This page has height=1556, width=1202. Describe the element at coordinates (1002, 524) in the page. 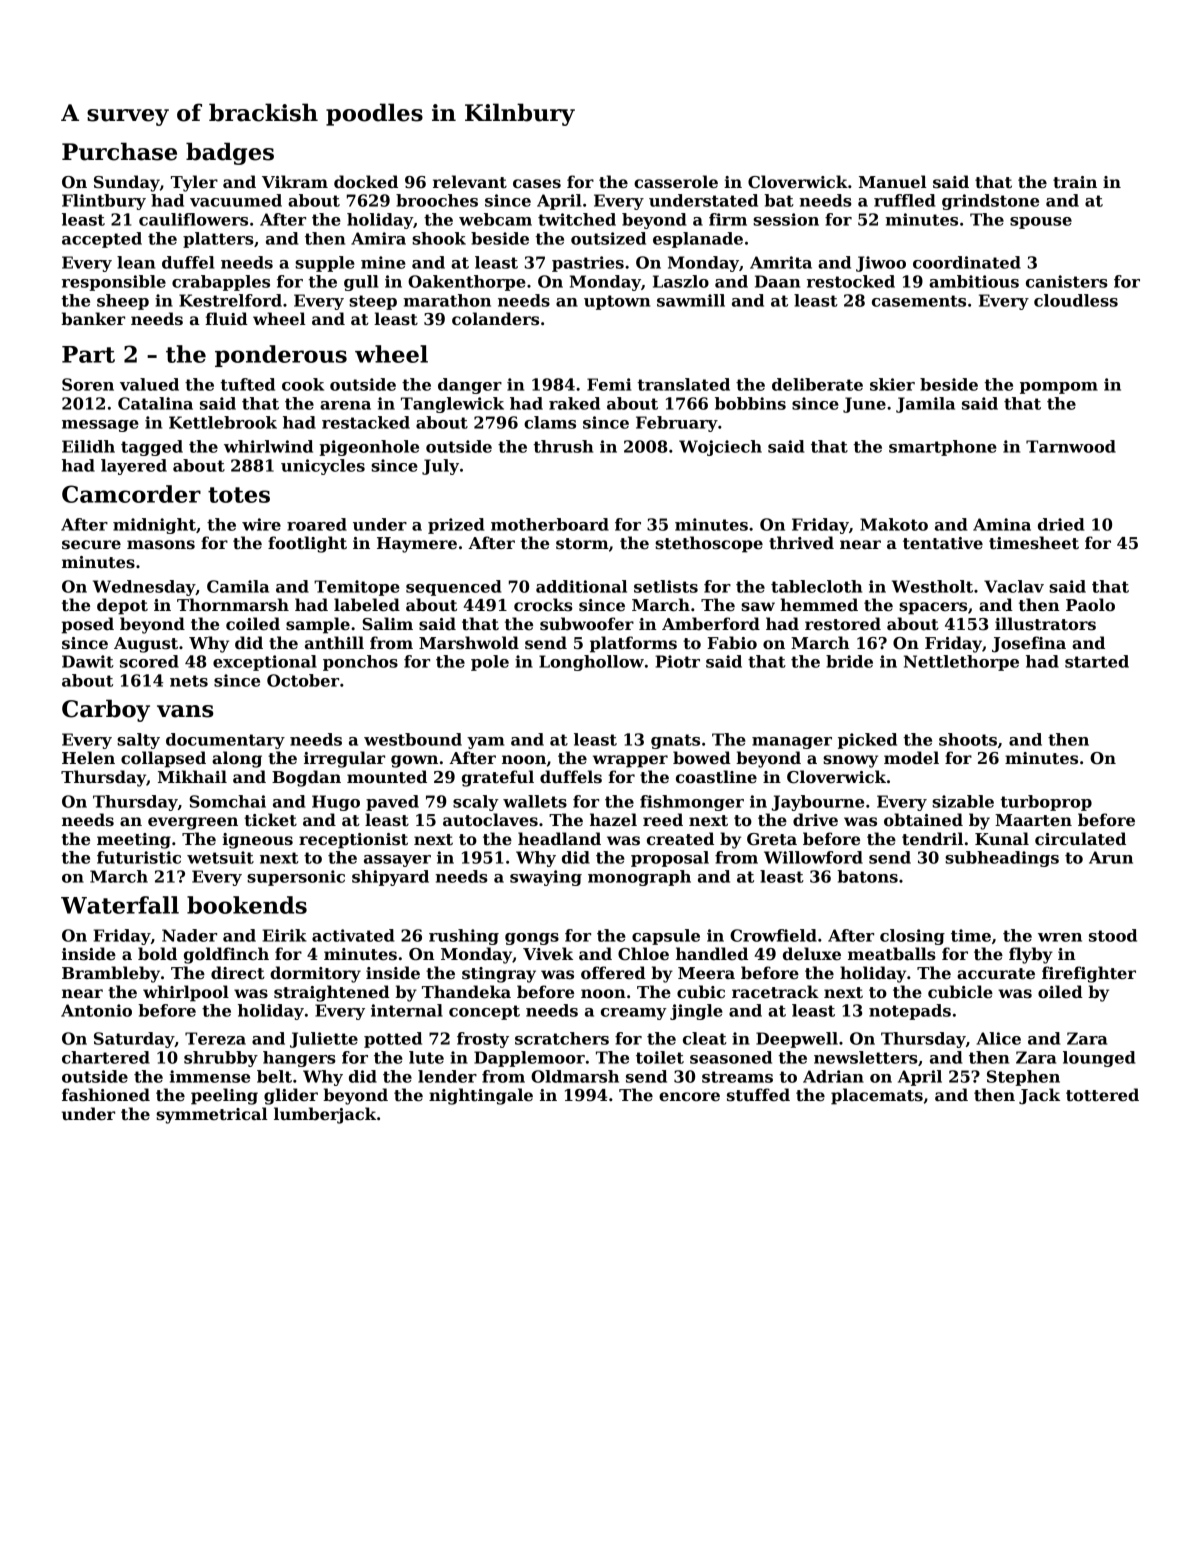

I see `Amina` at that location.
